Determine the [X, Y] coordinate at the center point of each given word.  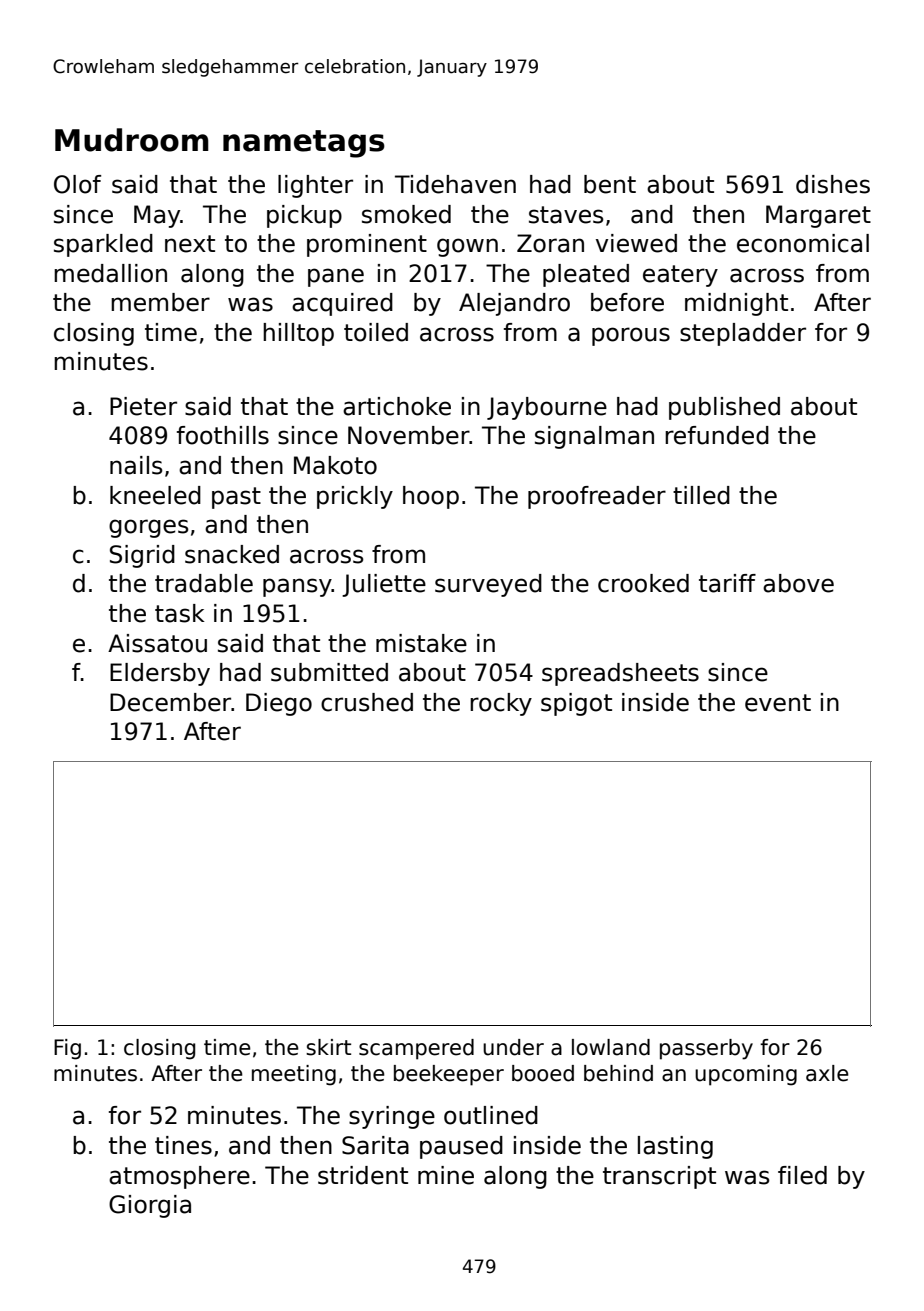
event [778, 703]
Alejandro [514, 304]
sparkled [103, 245]
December [171, 702]
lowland [611, 1047]
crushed [367, 702]
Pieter [143, 406]
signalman [594, 437]
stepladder [743, 334]
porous [631, 336]
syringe [392, 1117]
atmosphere [179, 1177]
